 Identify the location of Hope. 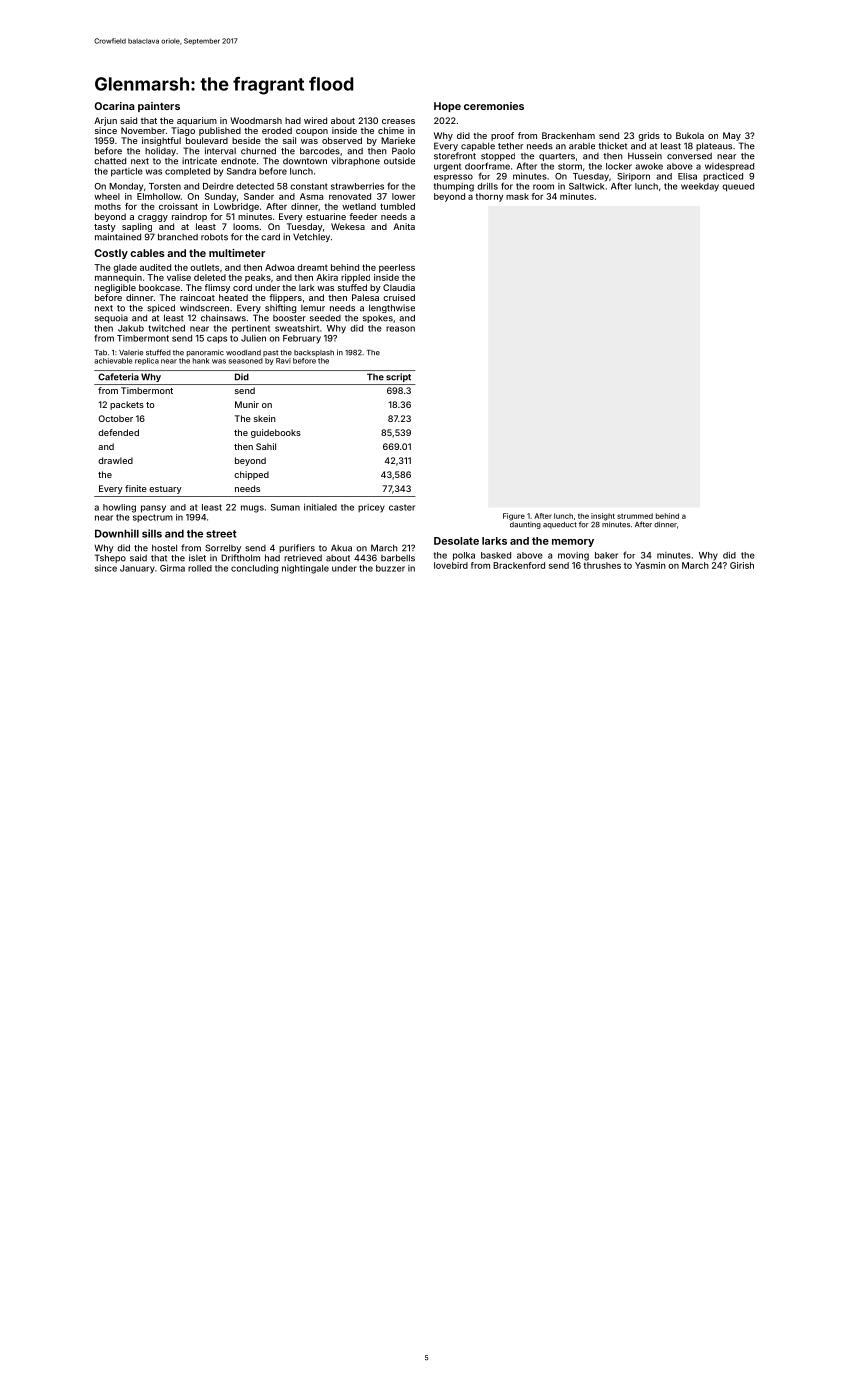
(447, 107).
